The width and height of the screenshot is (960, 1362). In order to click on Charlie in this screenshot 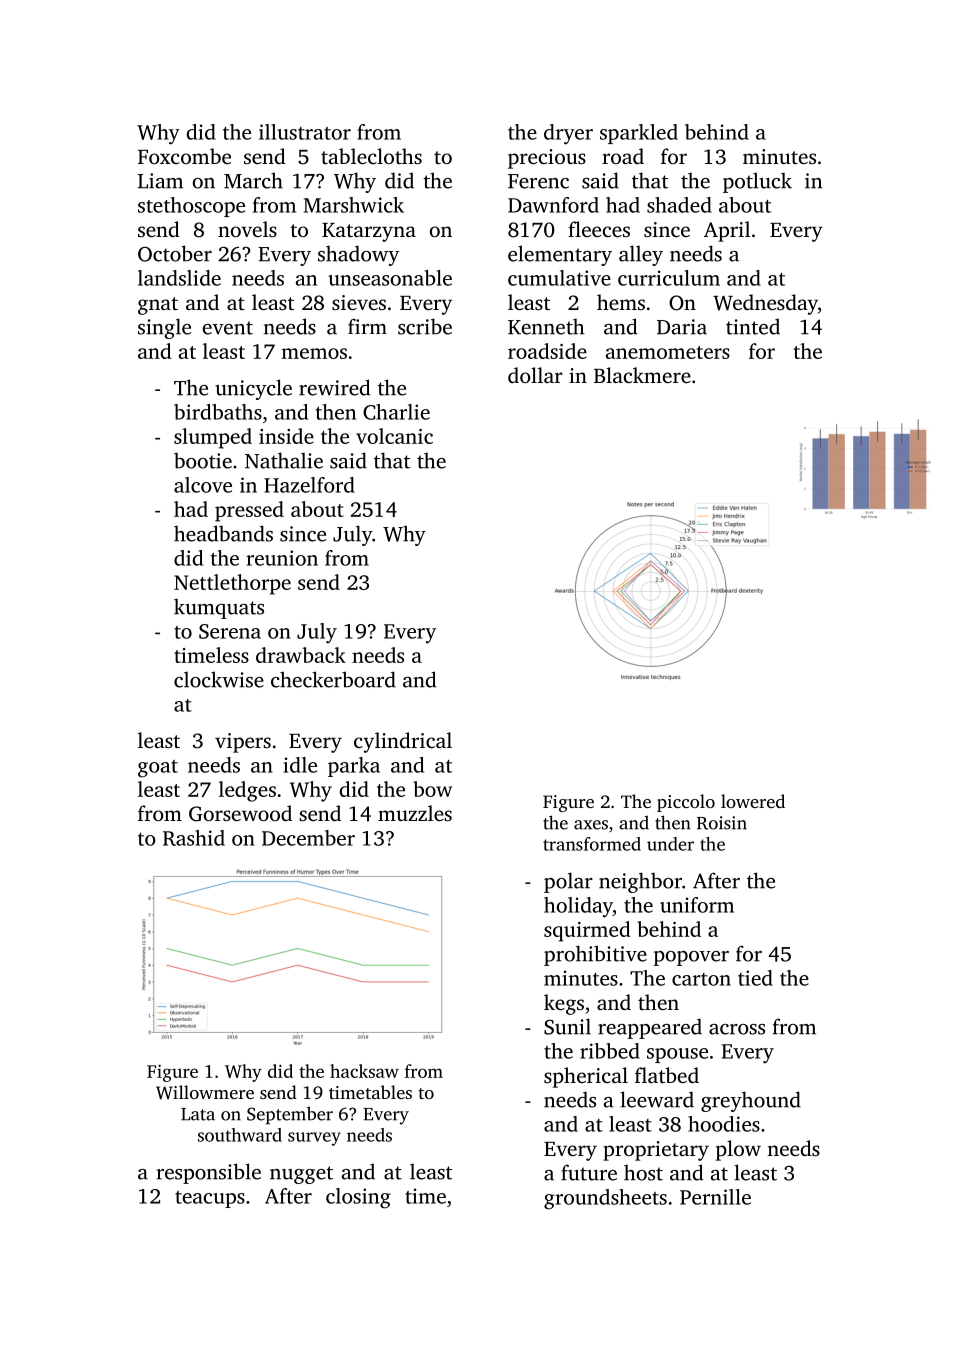, I will do `click(396, 412)`.
